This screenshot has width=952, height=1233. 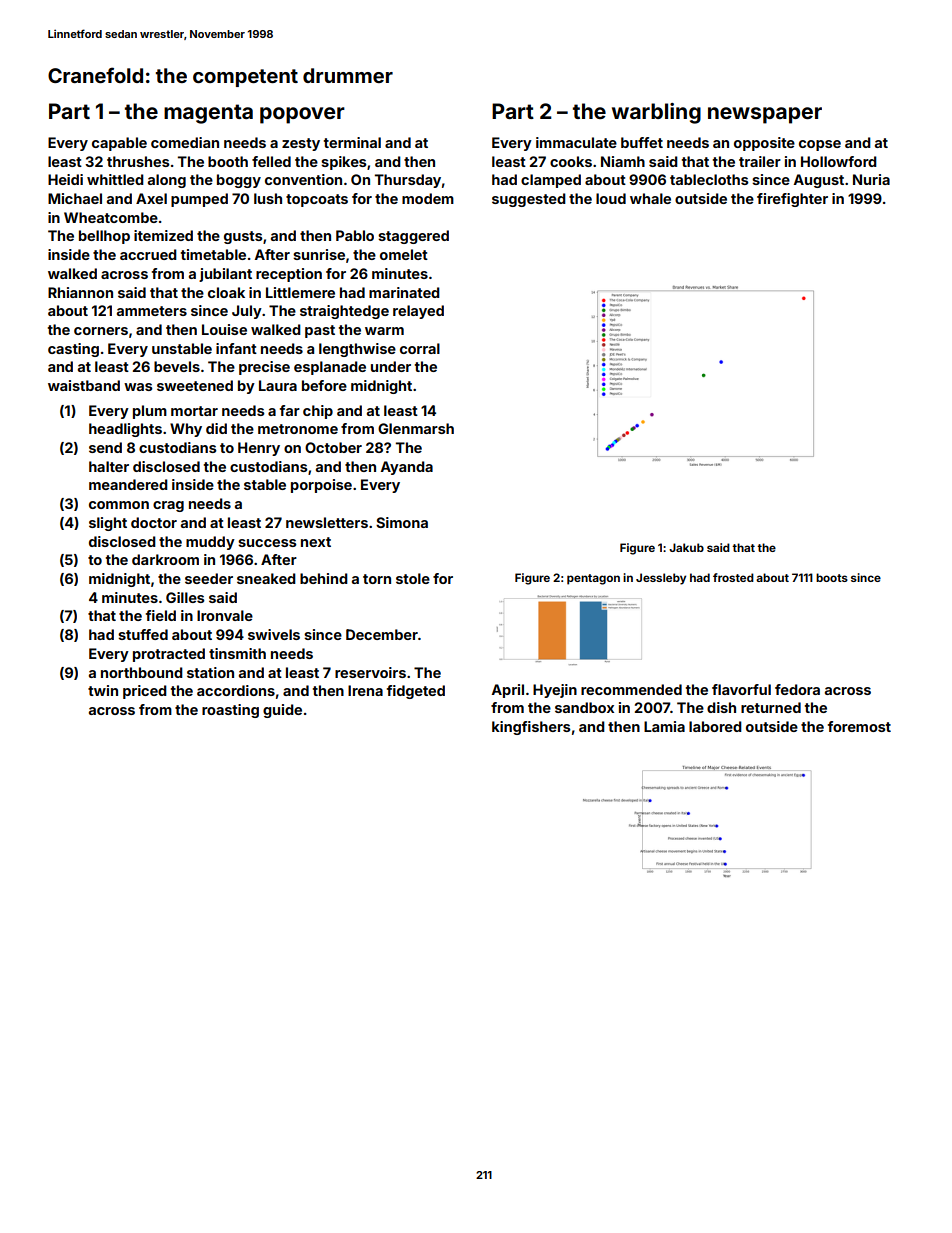 I want to click on Jakub, so click(x=686, y=547).
